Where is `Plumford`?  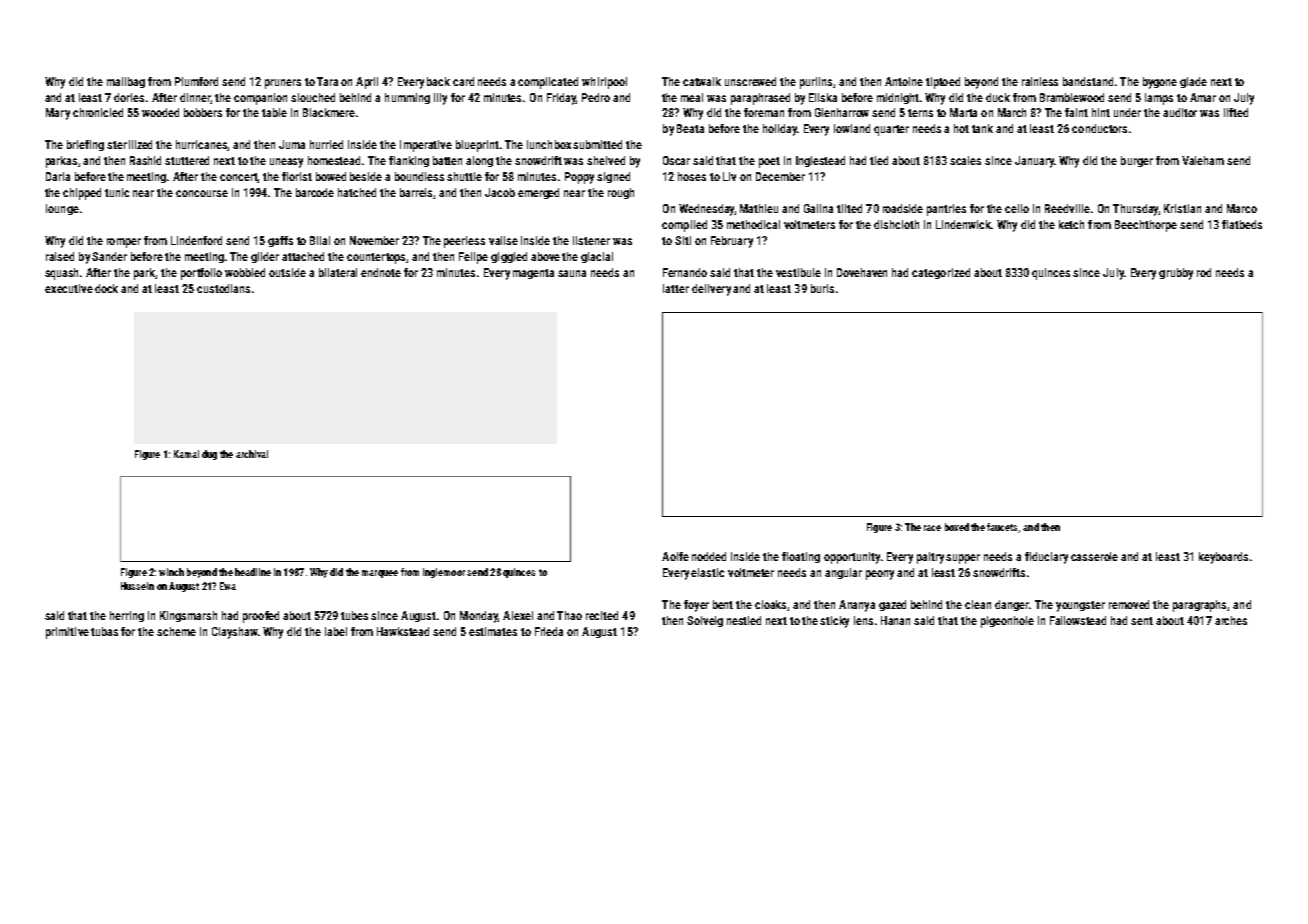
Plumford is located at coordinates (196, 81).
